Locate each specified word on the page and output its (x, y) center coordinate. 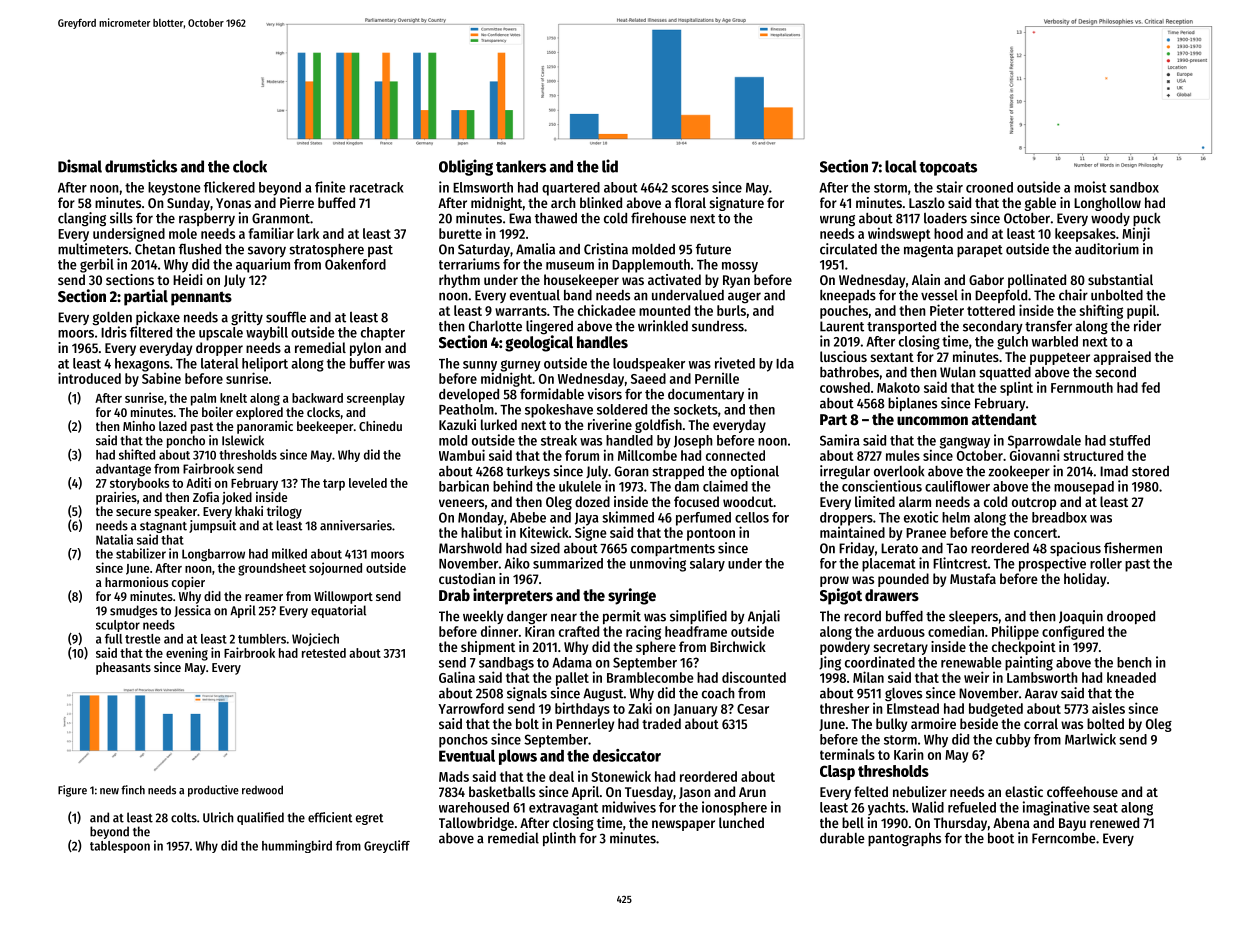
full (113, 639)
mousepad (1084, 488)
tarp (334, 485)
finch (133, 790)
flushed (200, 249)
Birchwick (738, 646)
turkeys (528, 472)
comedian (956, 631)
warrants (521, 311)
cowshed (845, 387)
